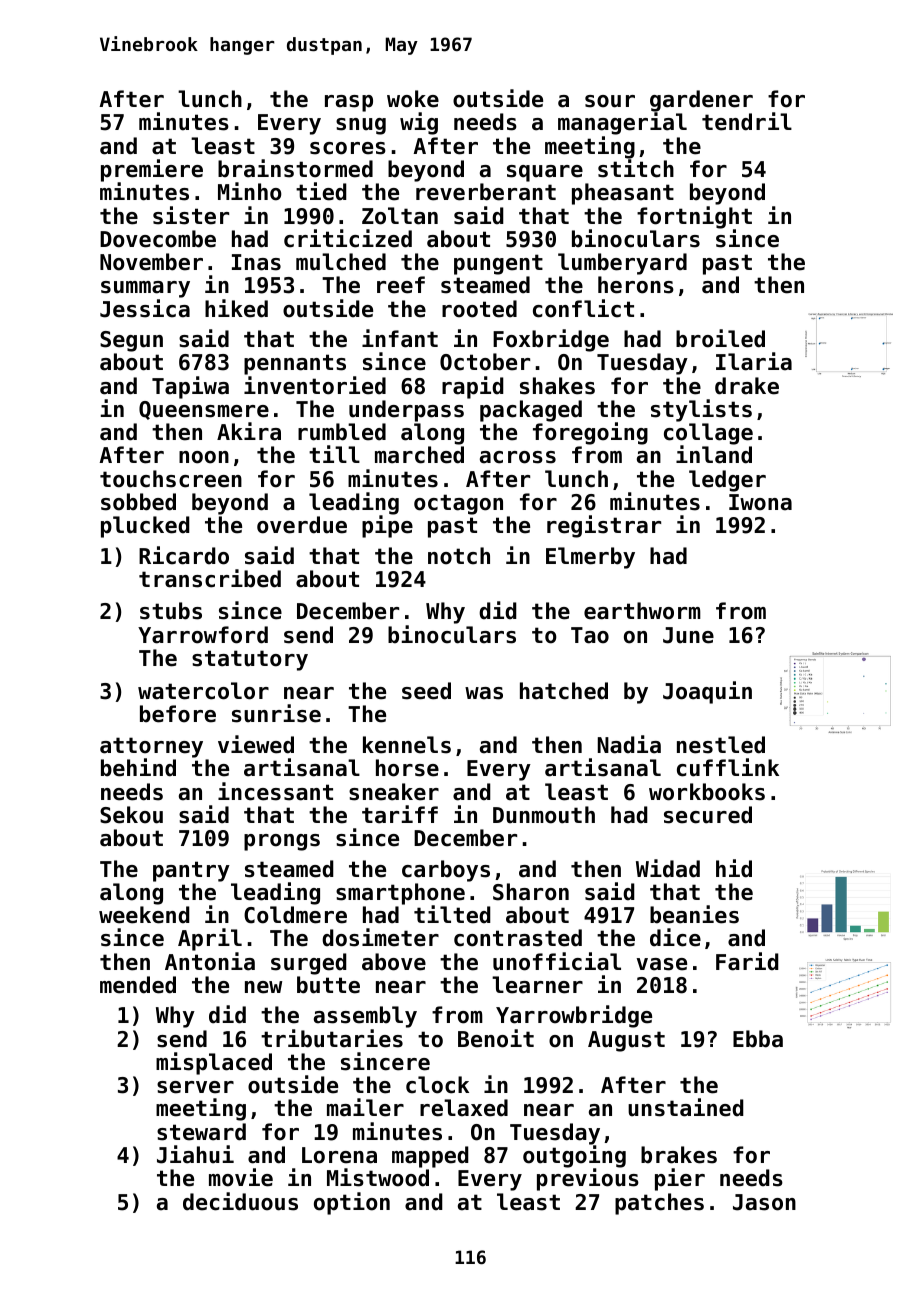 Image resolution: width=908 pixels, height=1316 pixels. Describe the element at coordinates (701, 101) in the screenshot. I see `gardener` at that location.
